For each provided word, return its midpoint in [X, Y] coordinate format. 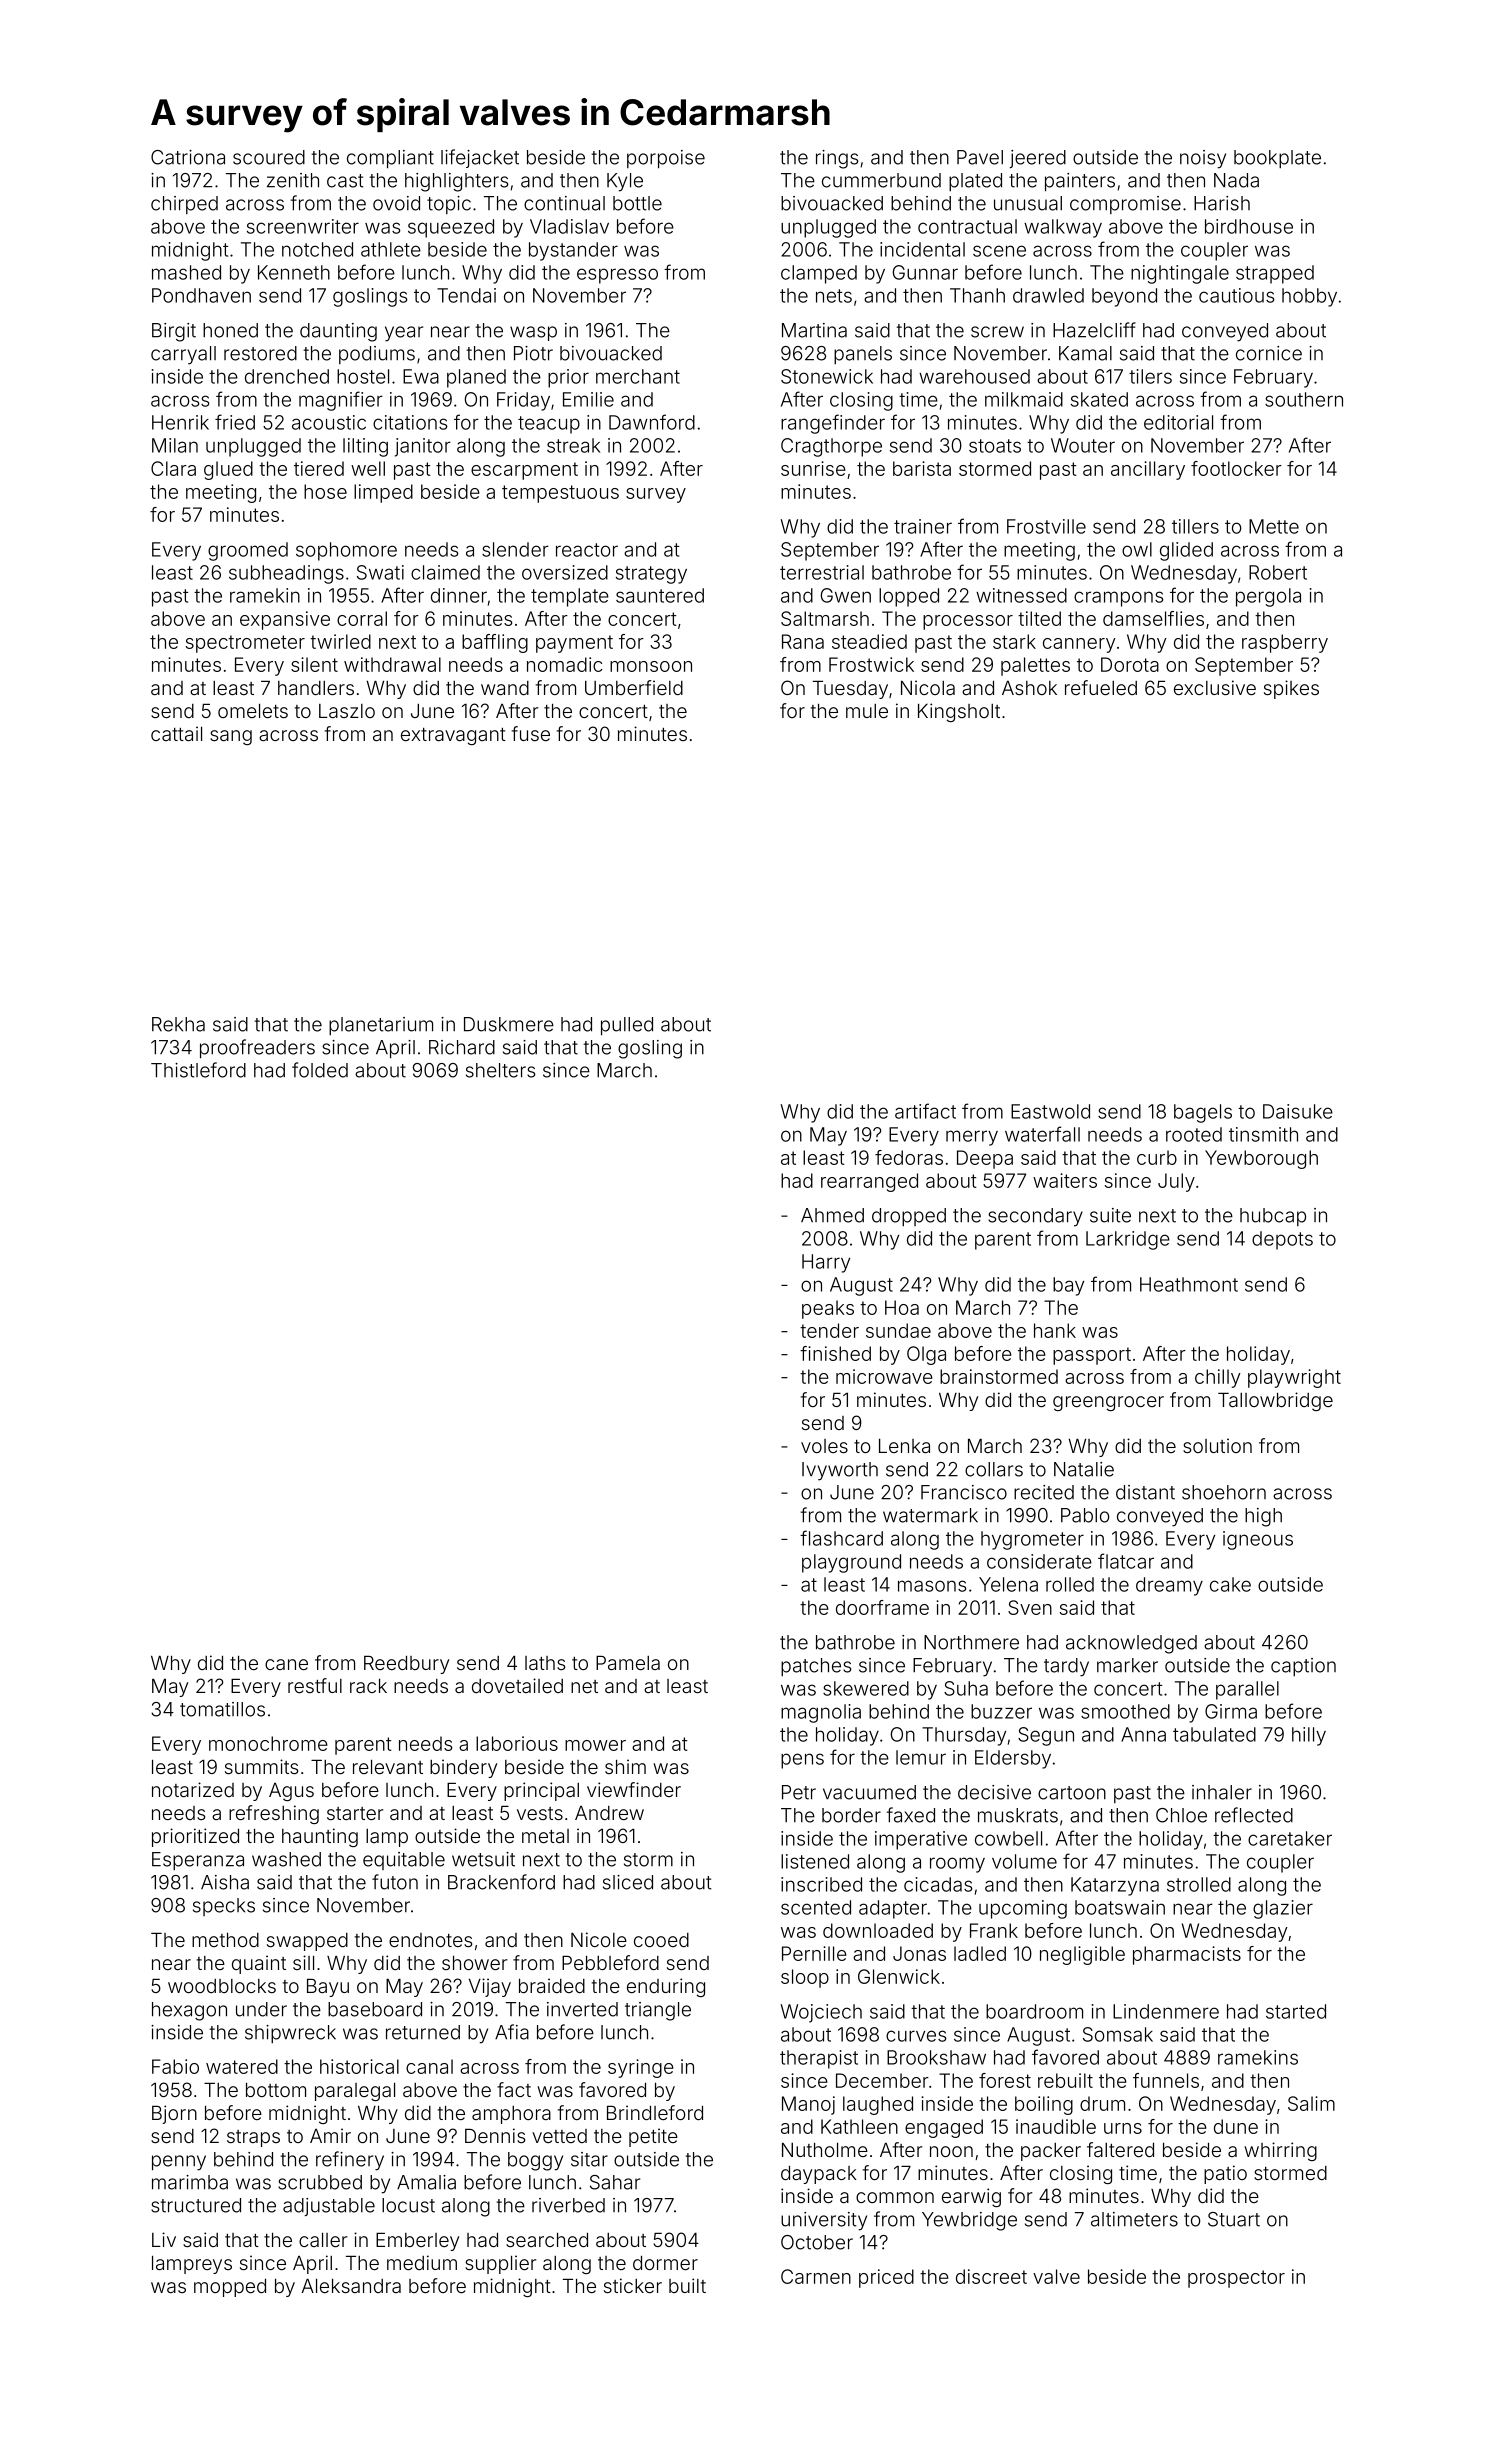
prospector [1236, 2279]
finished [835, 1353]
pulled [627, 1026]
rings [837, 159]
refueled [1101, 687]
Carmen [816, 2276]
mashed [186, 272]
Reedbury [406, 1665]
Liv [164, 2239]
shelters [501, 1070]
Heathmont [1189, 1284]
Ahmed [832, 1215]
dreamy [1169, 1586]
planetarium [381, 1026]
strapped [1275, 274]
